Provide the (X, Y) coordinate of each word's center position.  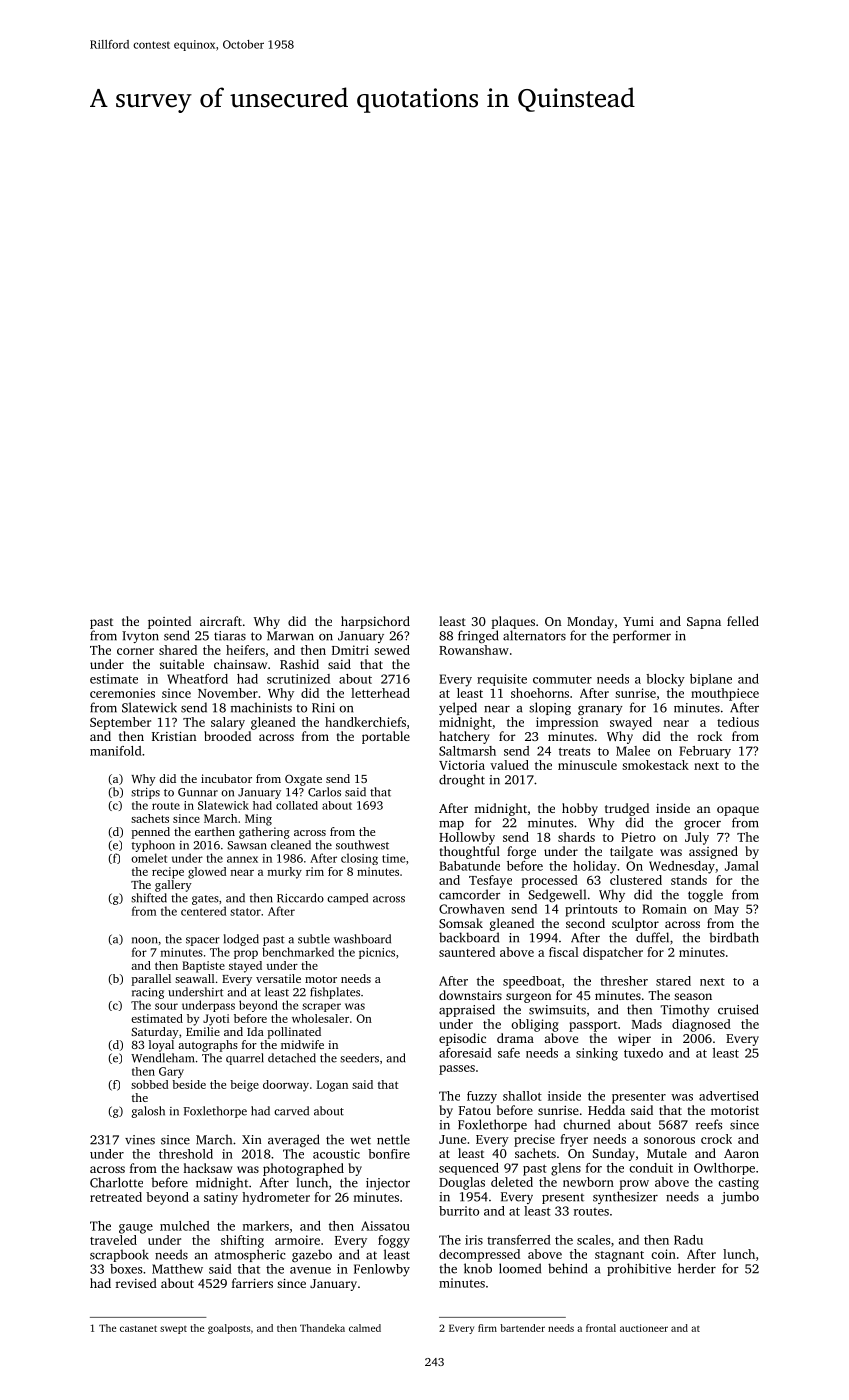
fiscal (564, 952)
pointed (169, 622)
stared (673, 981)
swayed (631, 723)
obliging (535, 1025)
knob (478, 1268)
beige (244, 1086)
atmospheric (250, 1255)
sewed (392, 650)
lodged (241, 940)
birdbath (734, 937)
